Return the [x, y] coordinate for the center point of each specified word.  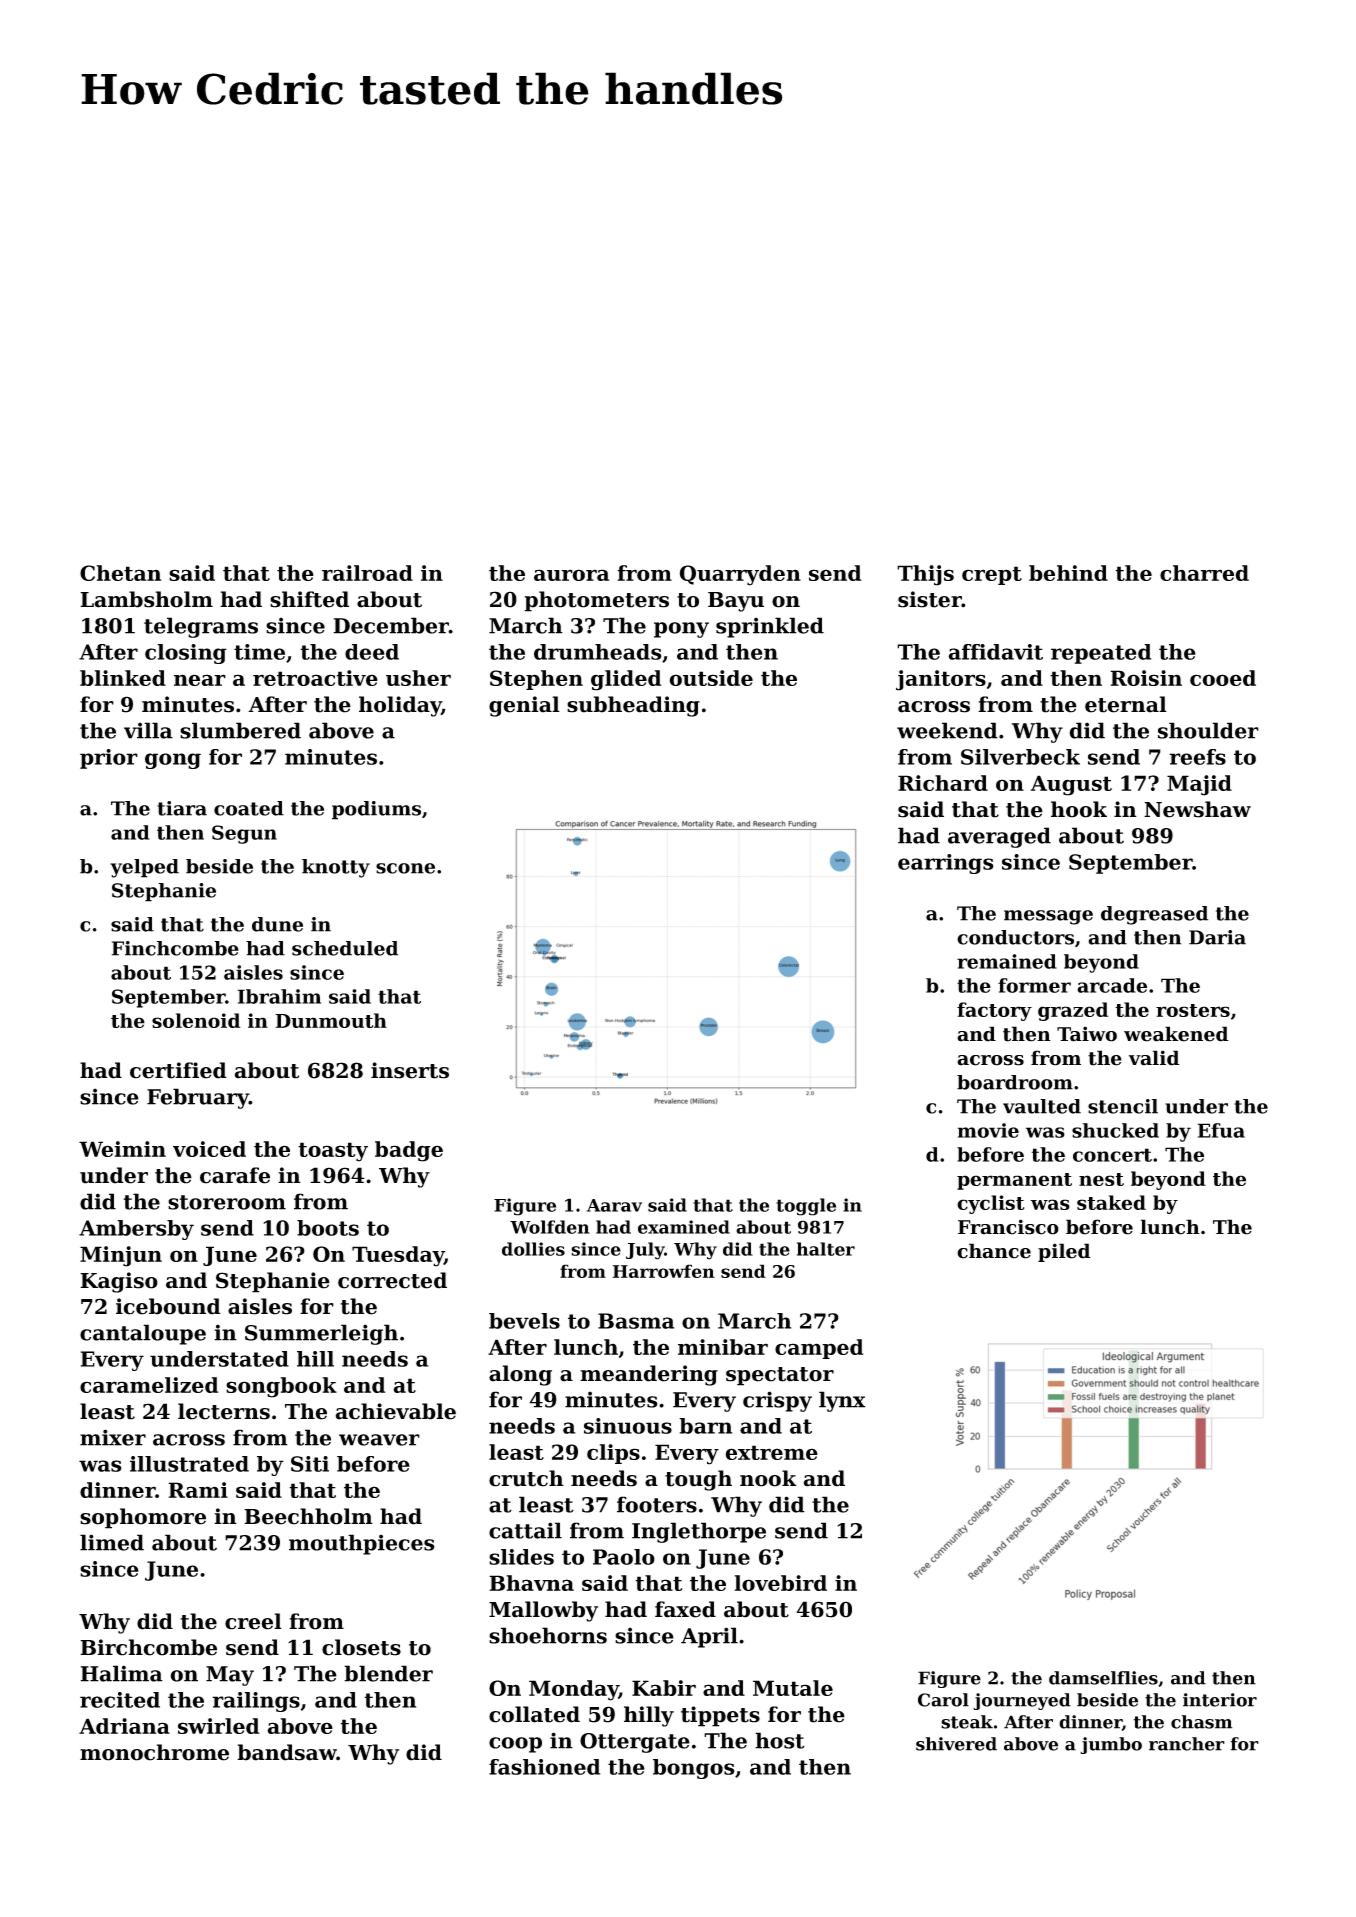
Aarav [614, 1205]
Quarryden [740, 575]
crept [992, 575]
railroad [367, 573]
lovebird [781, 1583]
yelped [144, 868]
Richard [943, 783]
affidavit [995, 652]
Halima [121, 1673]
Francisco [1008, 1227]
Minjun [121, 1256]
